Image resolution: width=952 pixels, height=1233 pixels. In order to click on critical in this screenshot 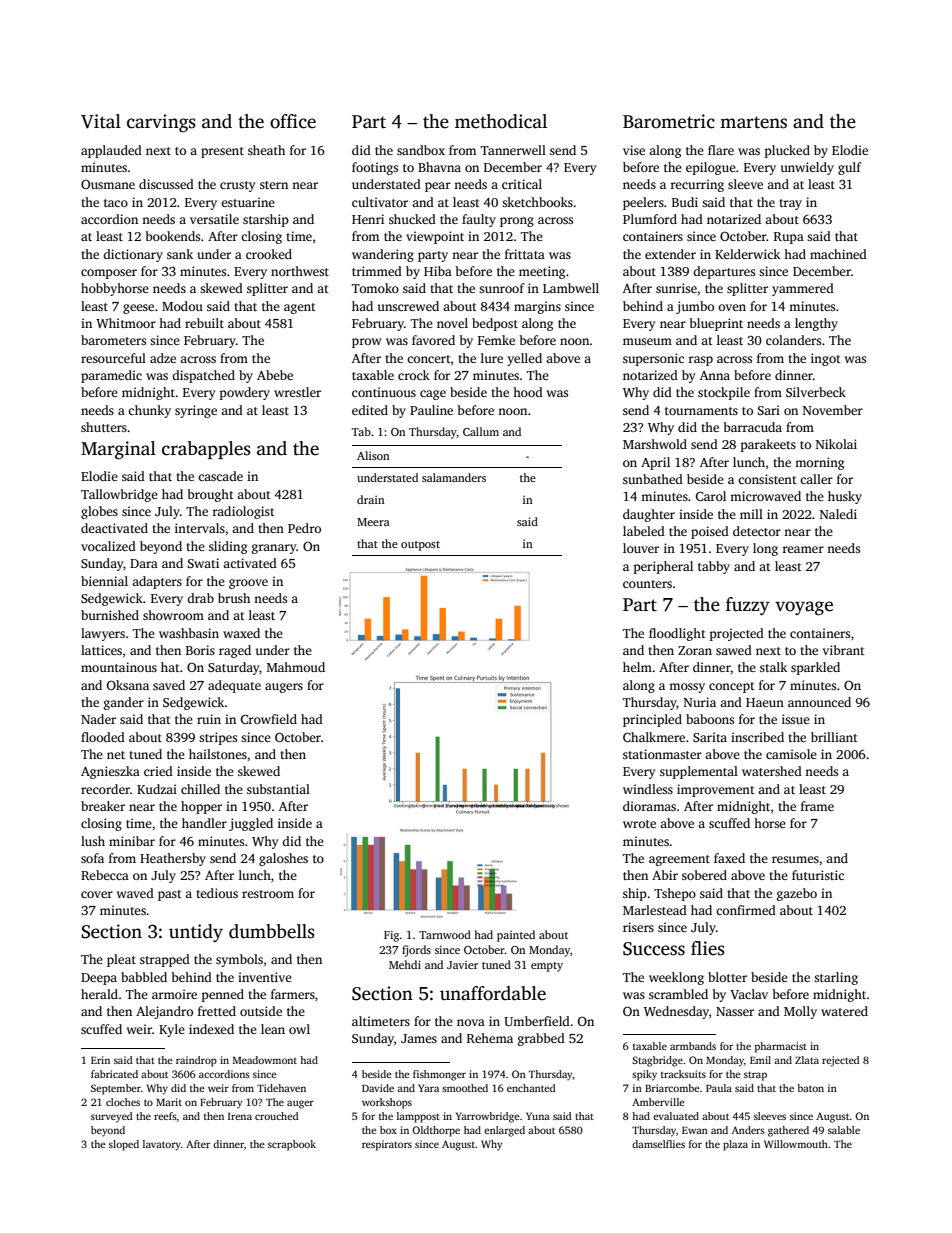, I will do `click(522, 184)`.
